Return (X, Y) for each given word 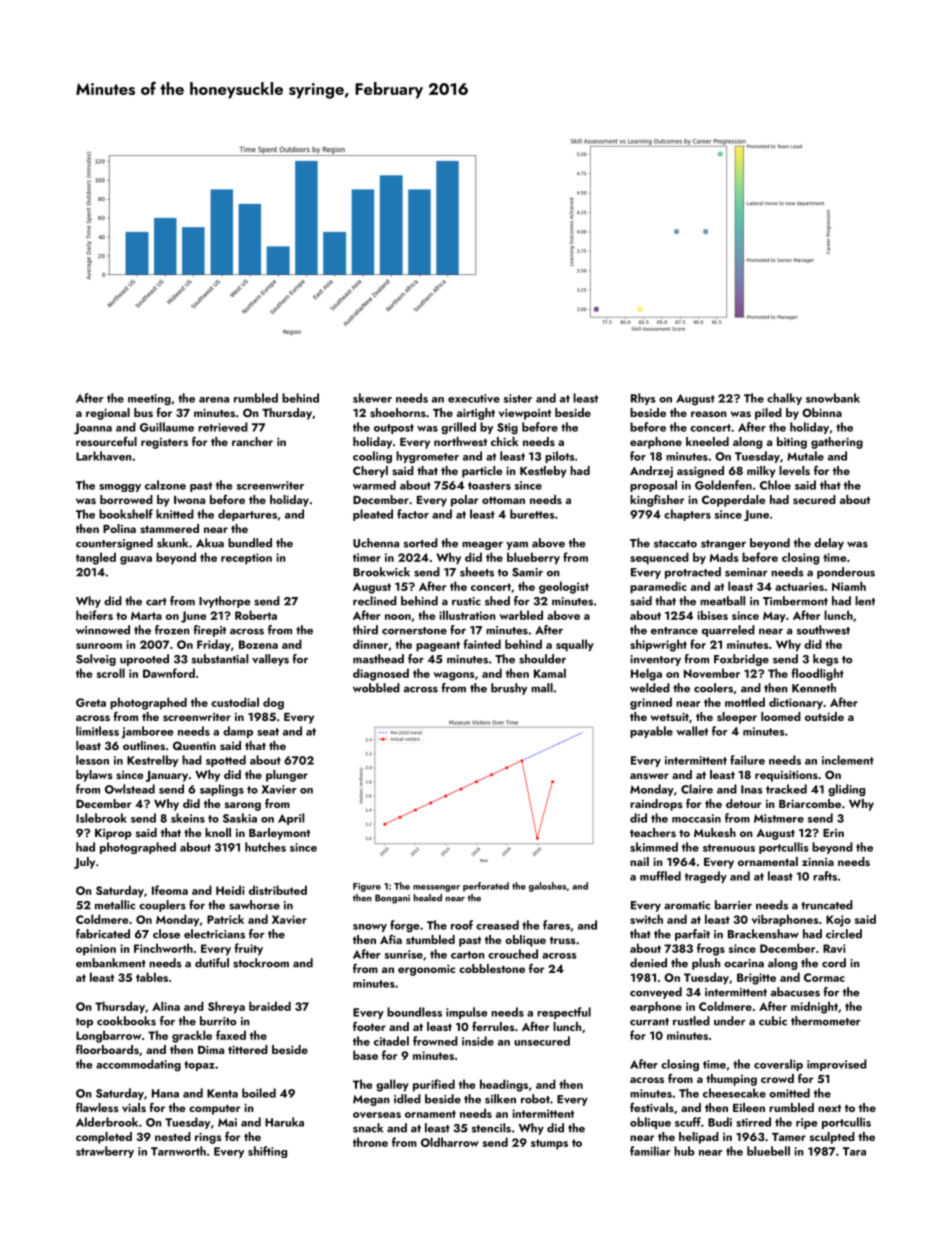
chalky (784, 399)
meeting (149, 400)
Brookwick (381, 572)
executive (474, 398)
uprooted (144, 660)
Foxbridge (741, 660)
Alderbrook (107, 1122)
